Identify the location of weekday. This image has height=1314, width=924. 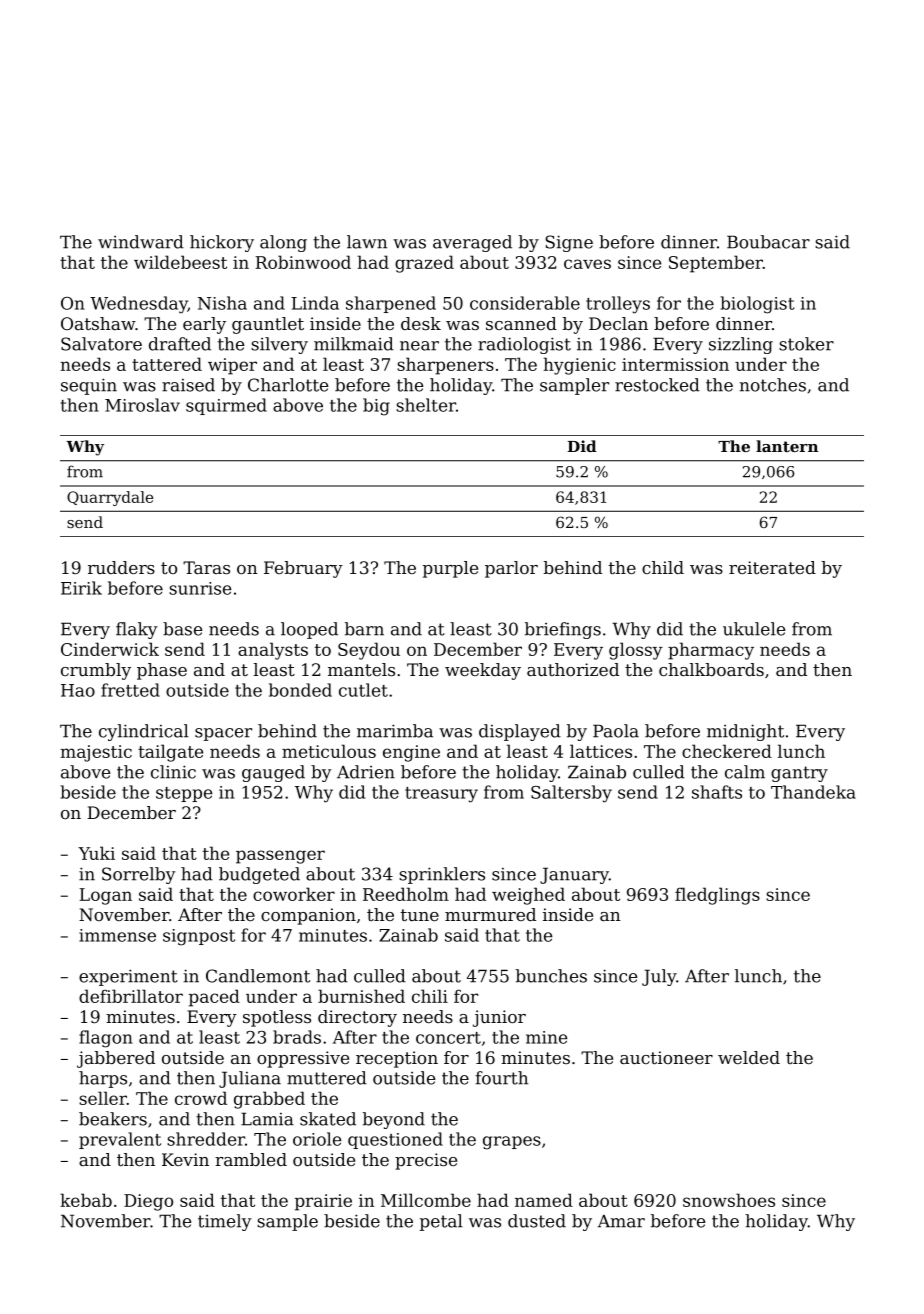
(483, 671).
